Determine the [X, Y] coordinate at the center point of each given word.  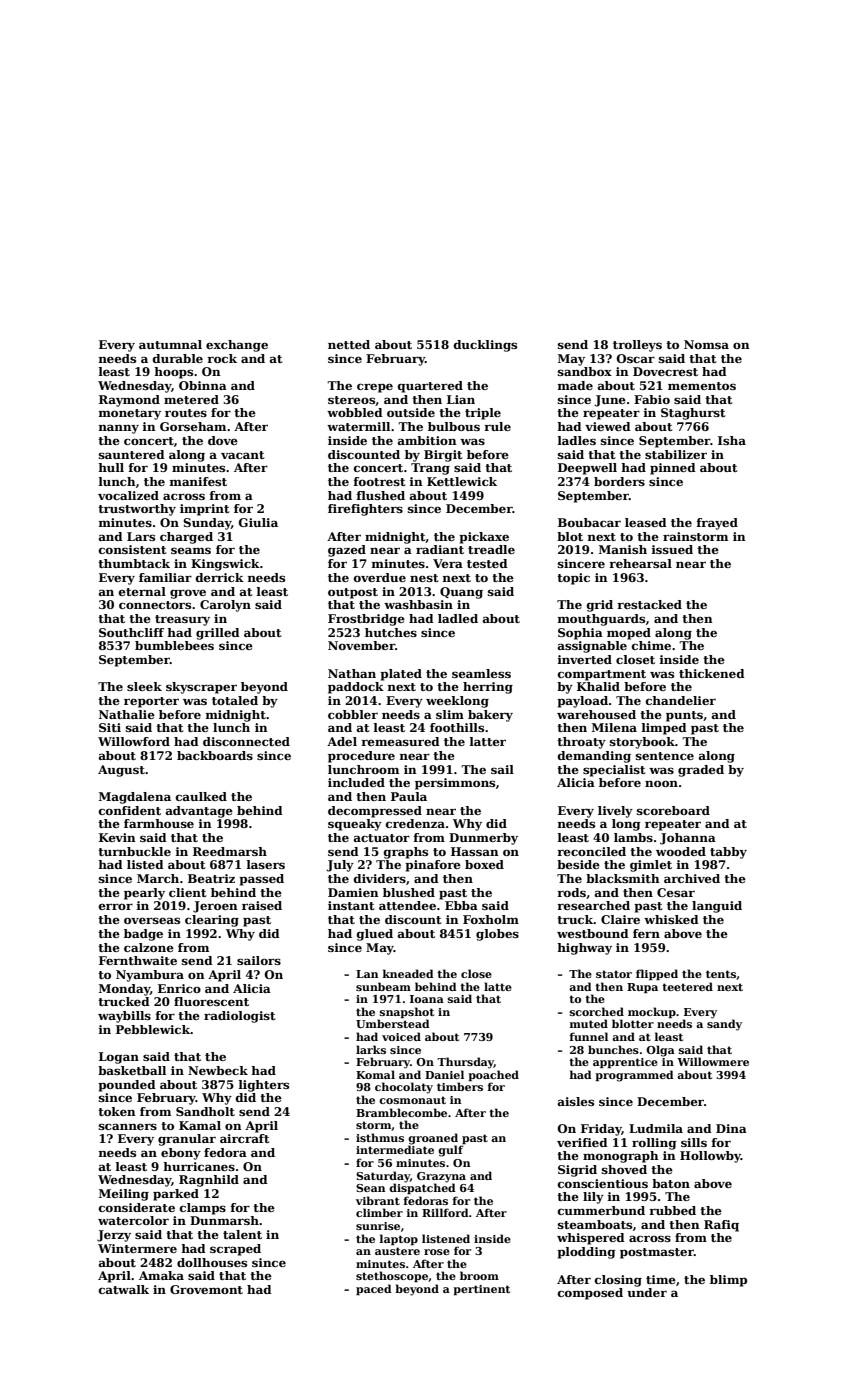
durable [178, 358]
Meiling [124, 1195]
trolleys [637, 346]
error [116, 906]
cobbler [353, 714]
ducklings [485, 346]
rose [437, 1252]
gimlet [651, 866]
